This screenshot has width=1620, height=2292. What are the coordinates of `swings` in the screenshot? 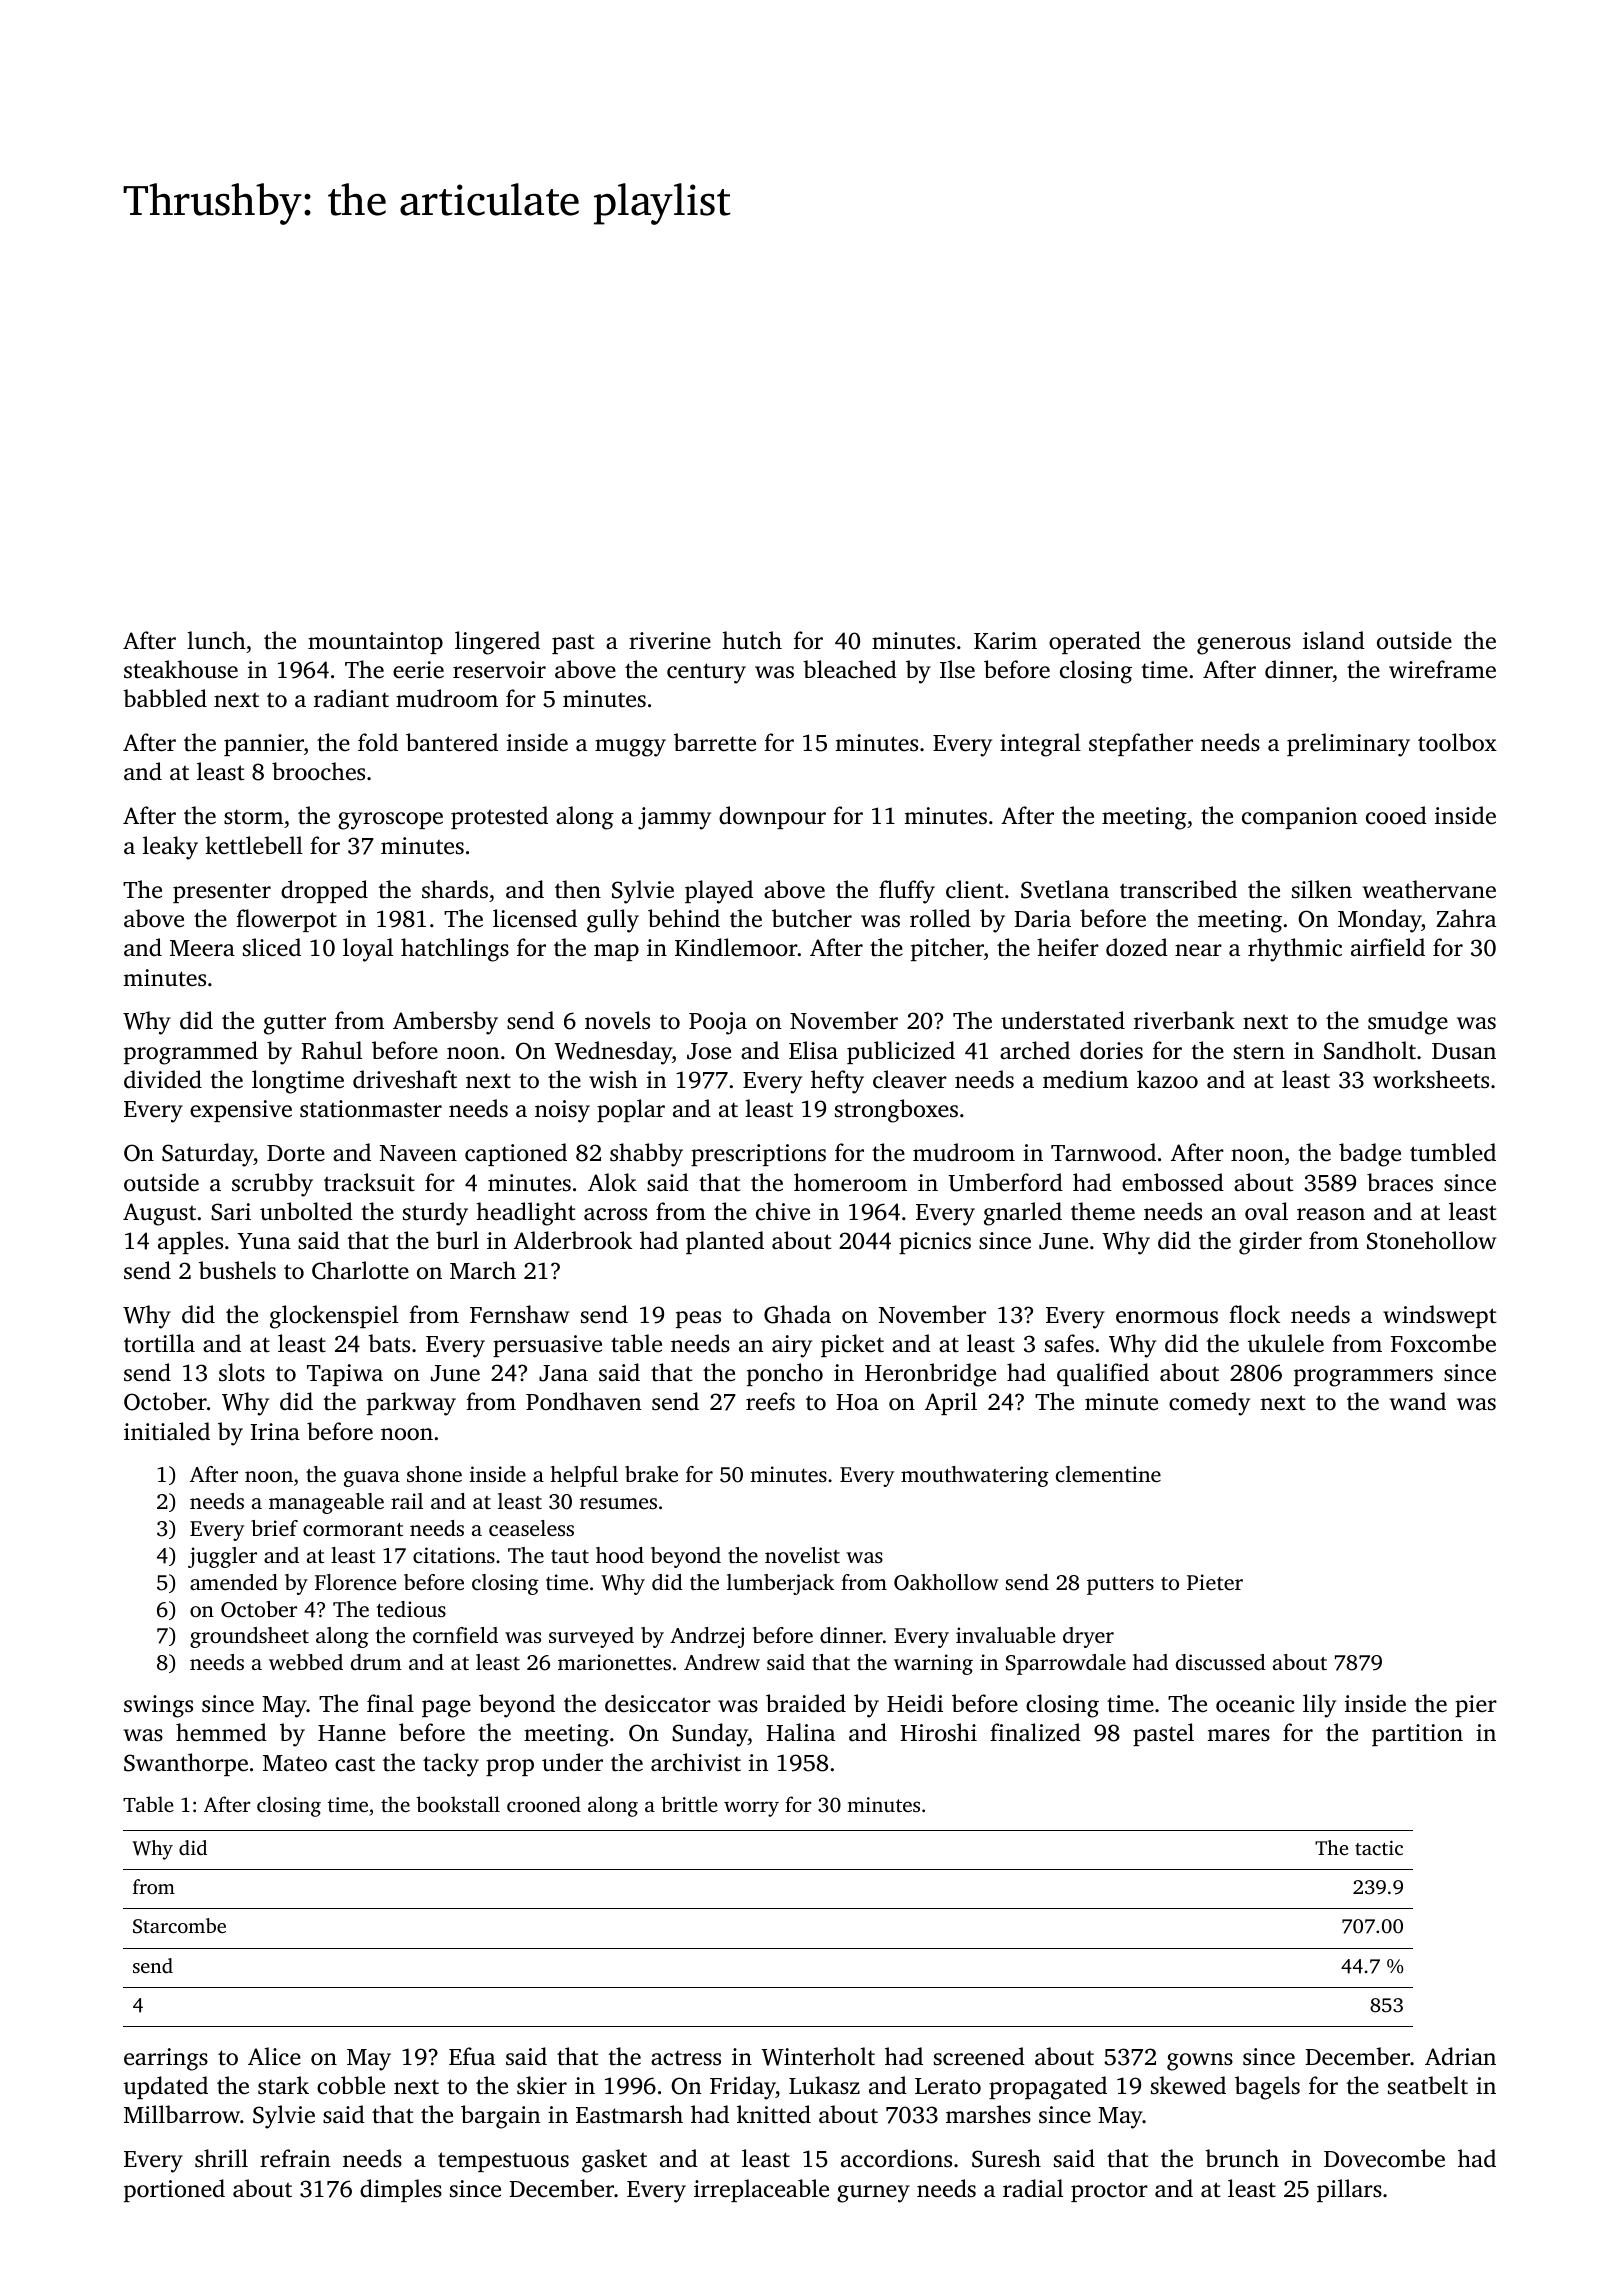 It's located at (158, 1706).
